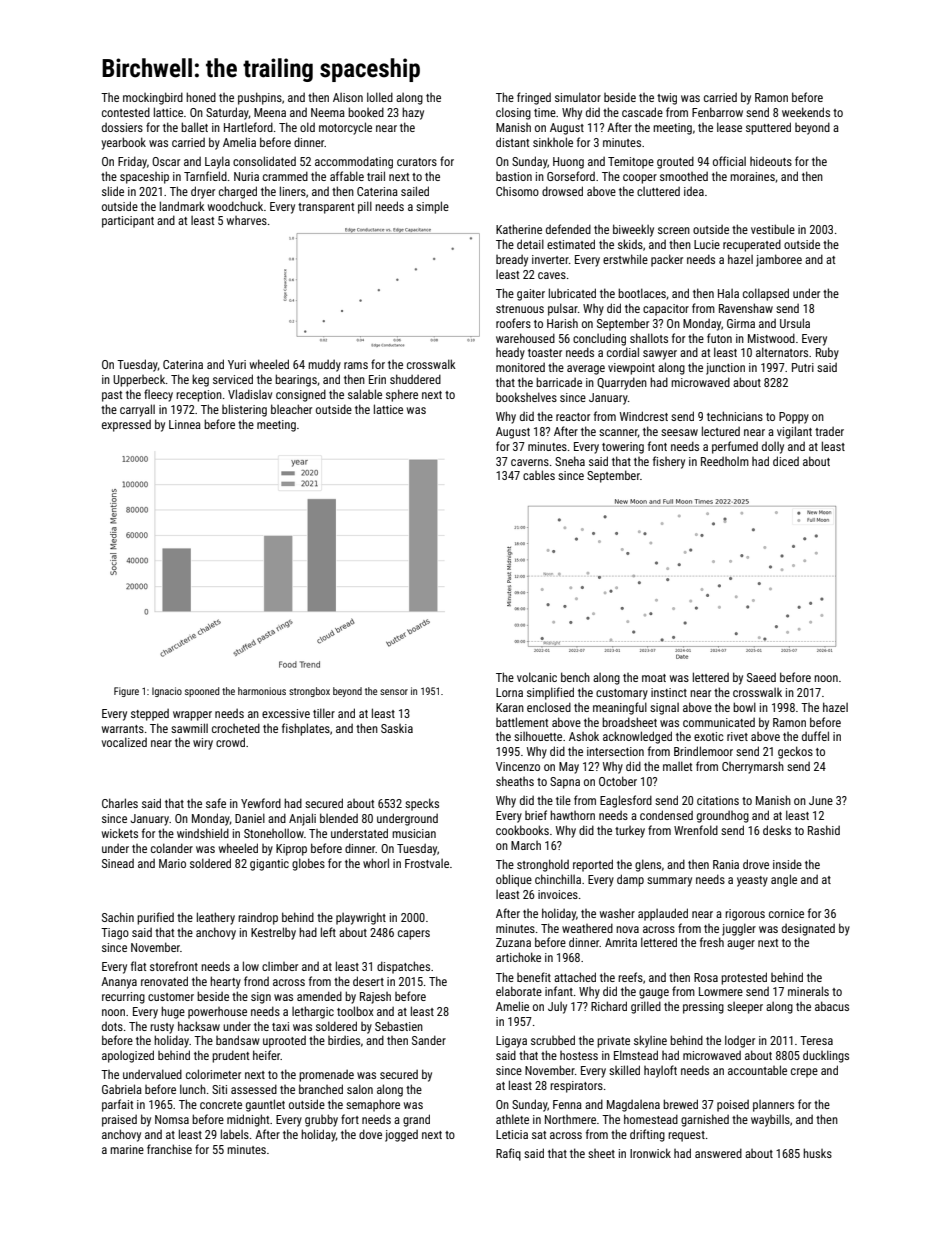  Describe the element at coordinates (413, 113) in the page. I see `hazy` at that location.
